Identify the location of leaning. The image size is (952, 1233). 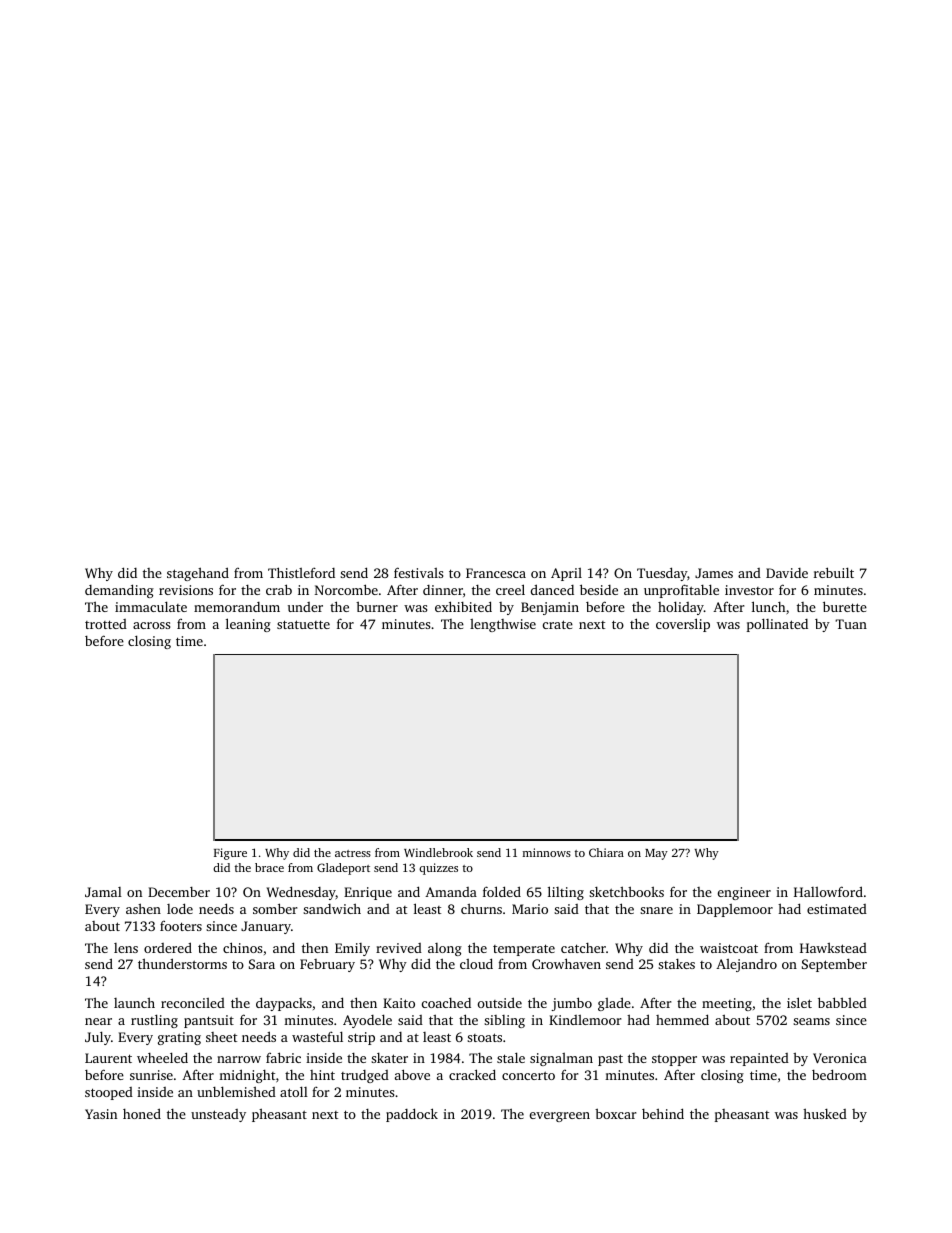
(248, 625).
